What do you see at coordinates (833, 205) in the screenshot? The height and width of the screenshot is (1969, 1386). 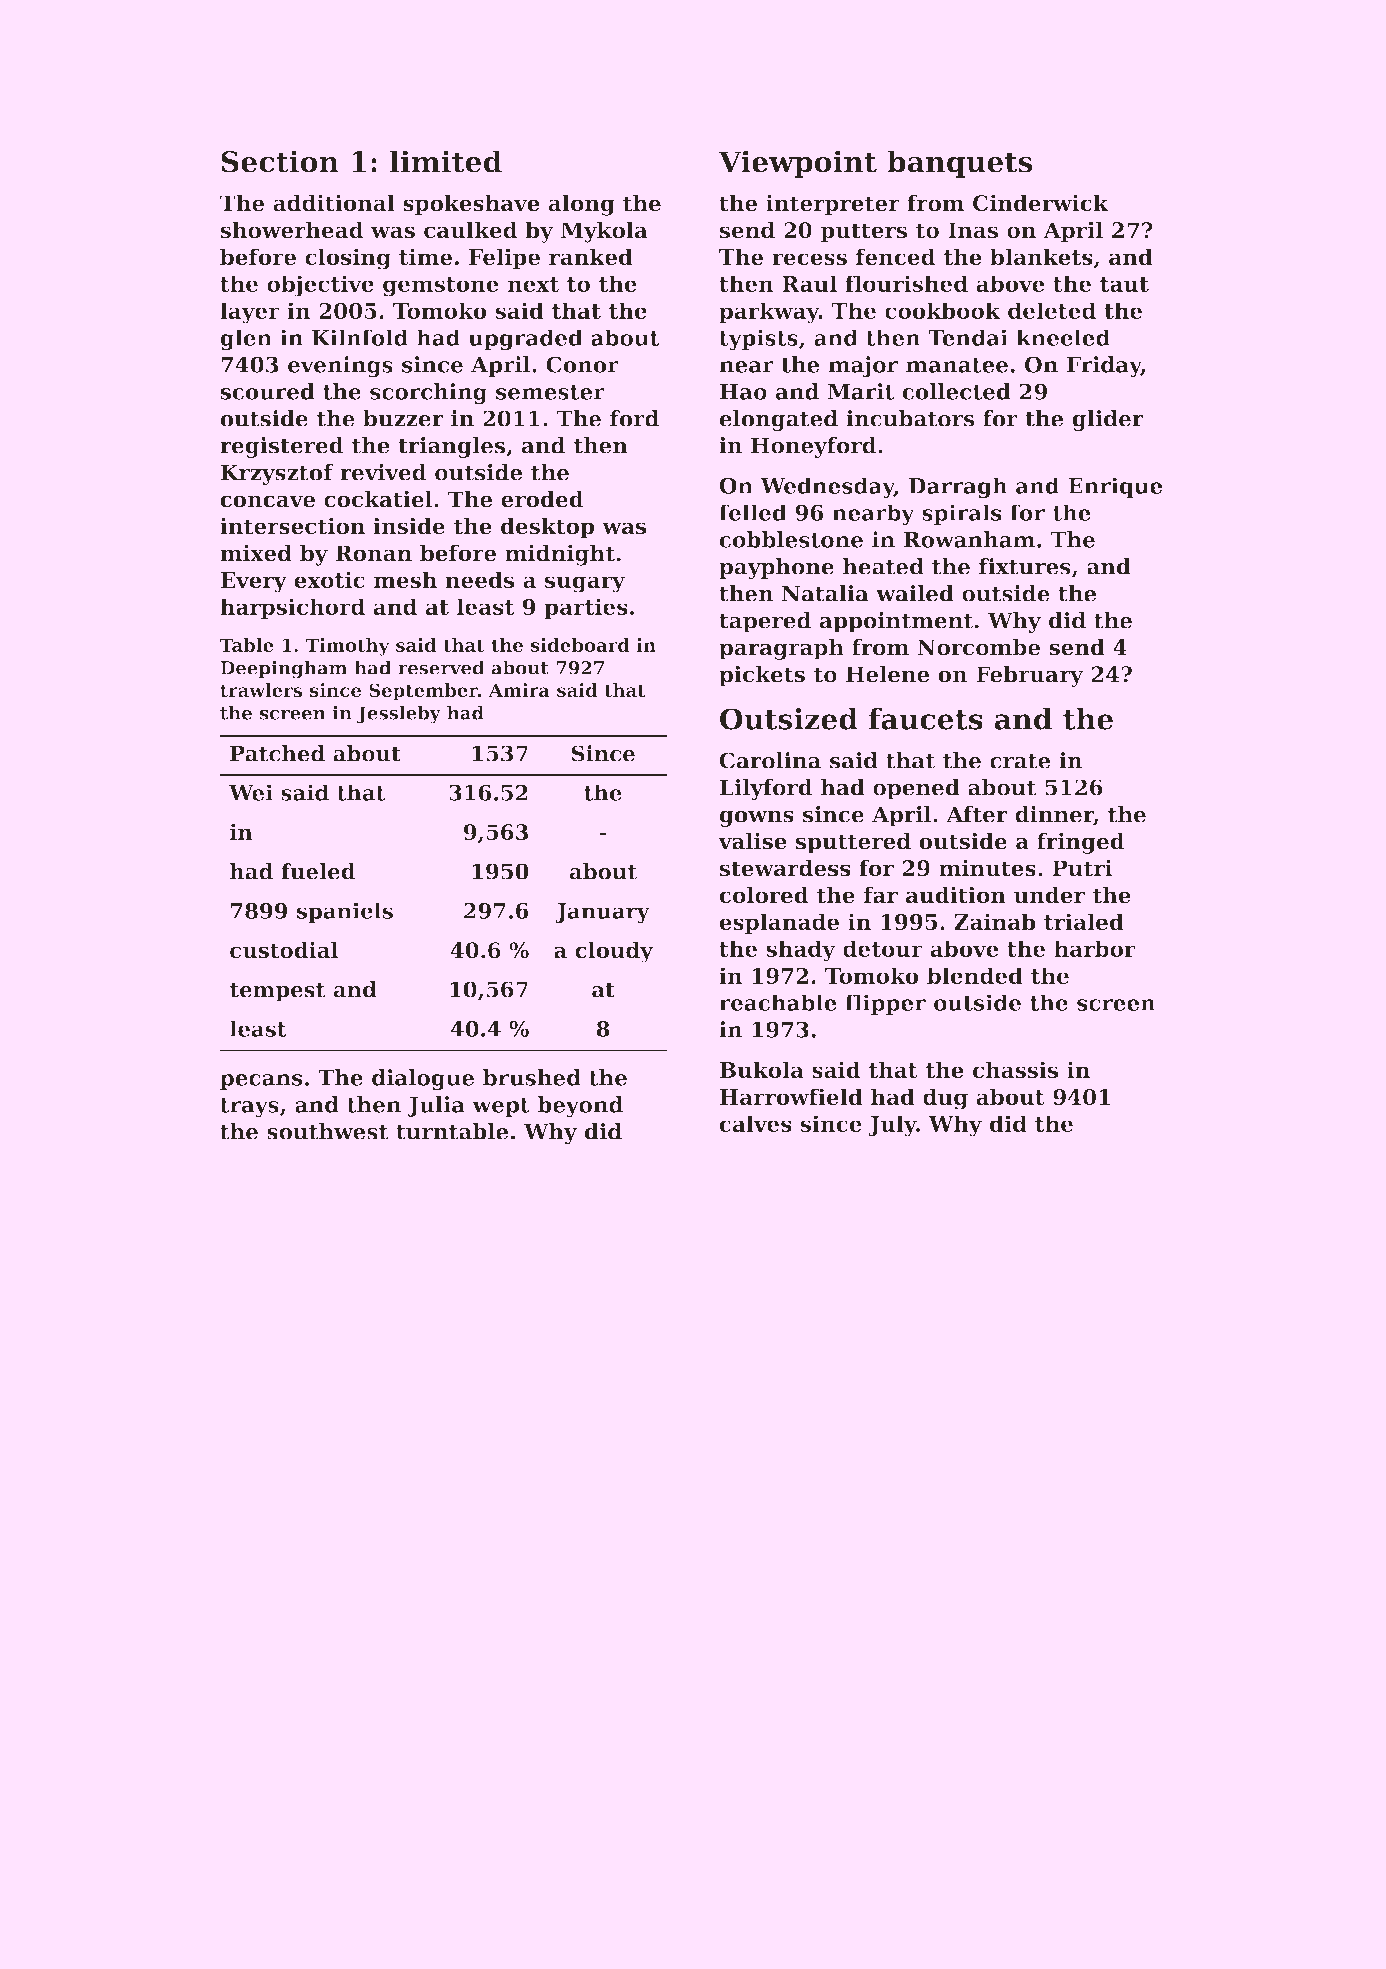 I see `interpreter` at bounding box center [833, 205].
